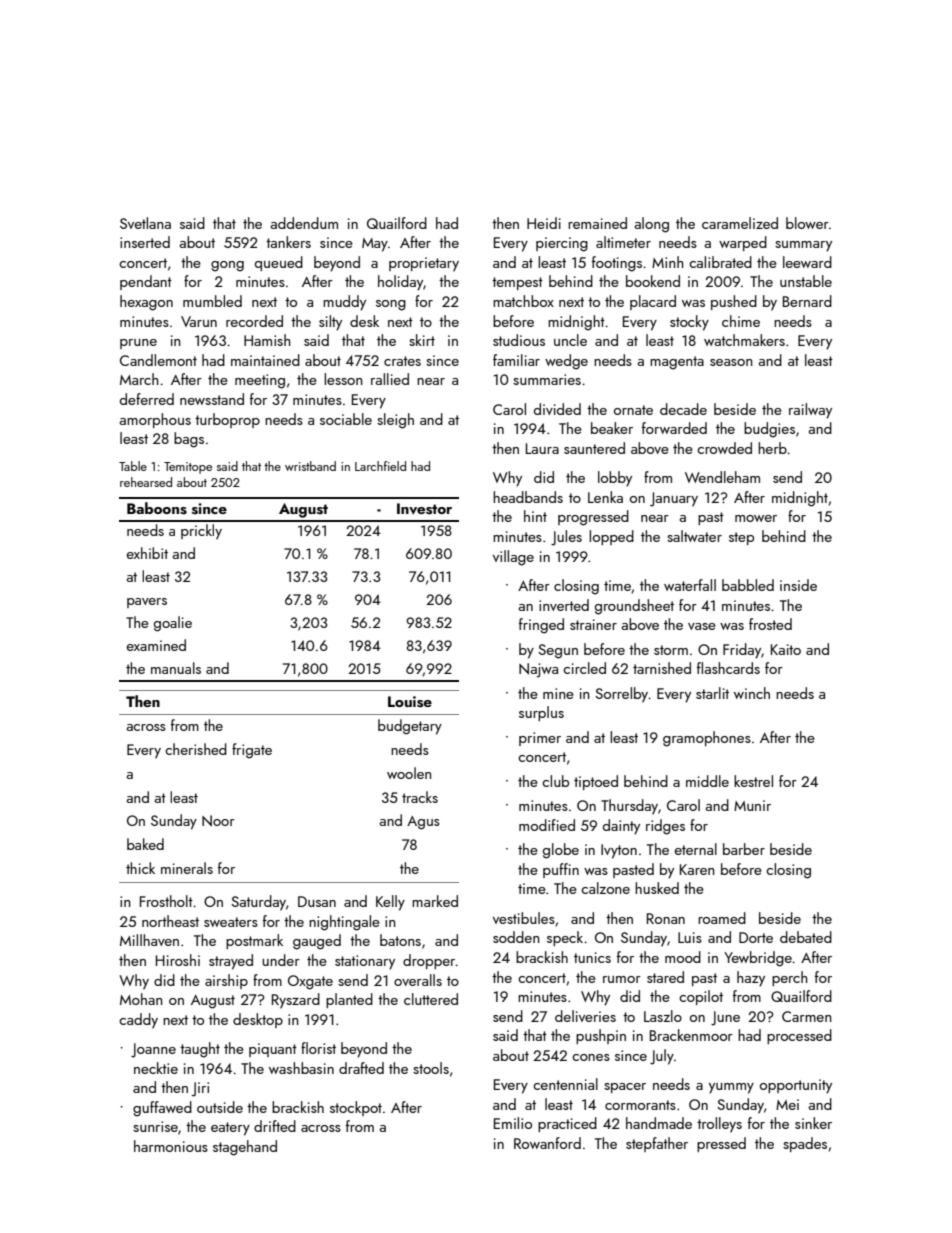 This screenshot has width=952, height=1233. Describe the element at coordinates (542, 448) in the screenshot. I see `Laura` at that location.
